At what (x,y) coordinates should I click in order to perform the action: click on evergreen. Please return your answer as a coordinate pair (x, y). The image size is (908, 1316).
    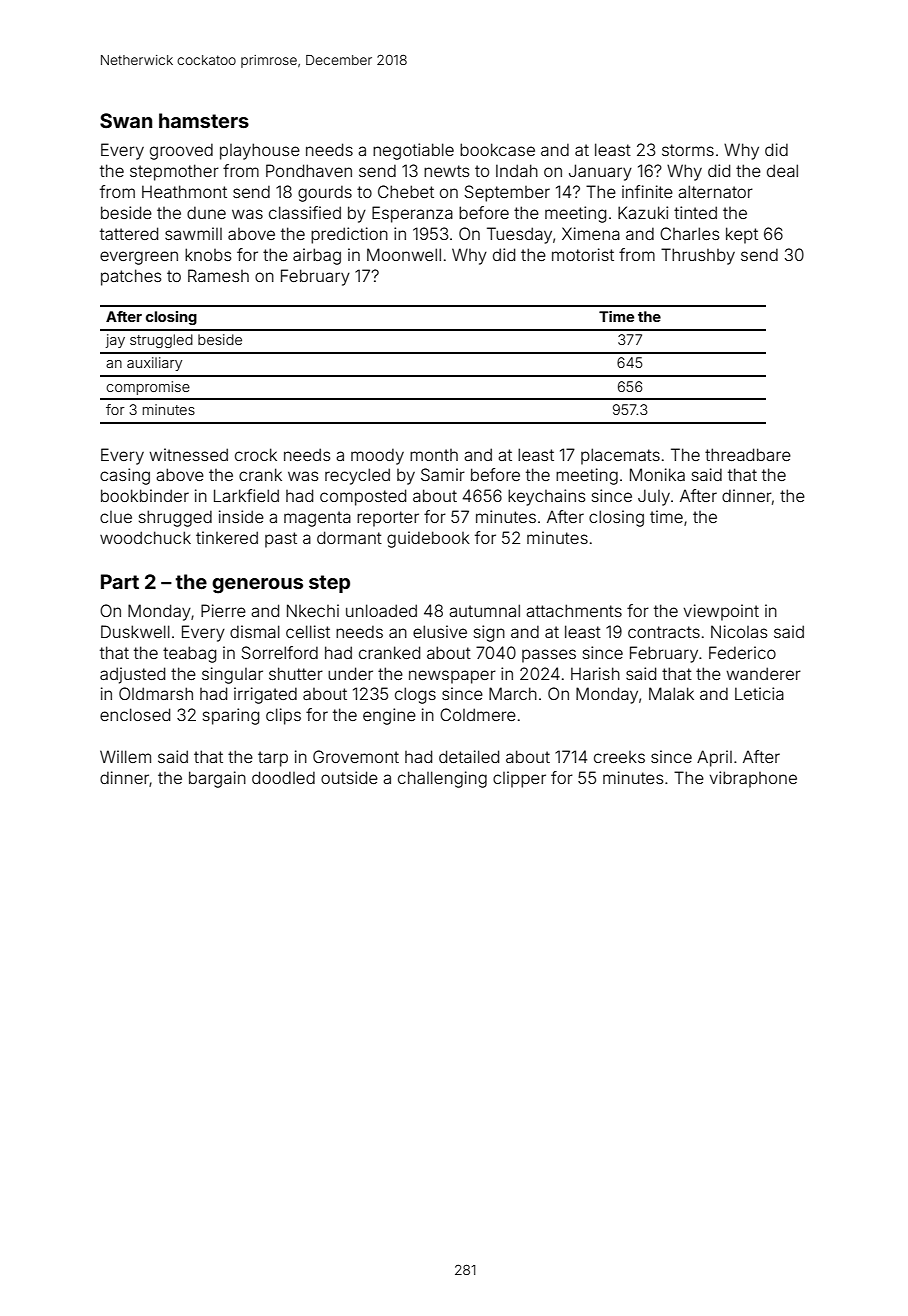
    Looking at the image, I should click on (139, 258).
